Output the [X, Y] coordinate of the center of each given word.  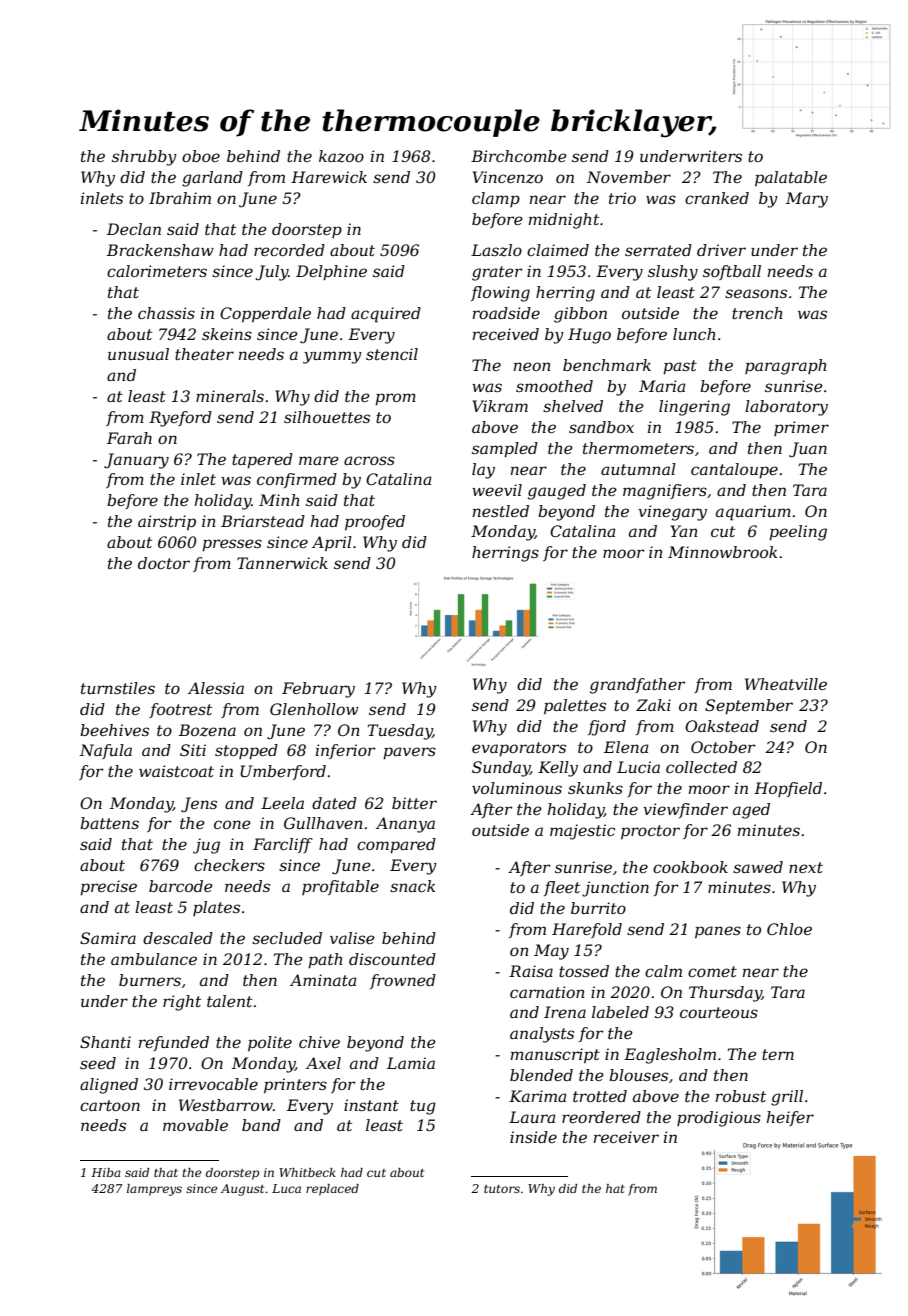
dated [334, 803]
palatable [791, 179]
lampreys [154, 1190]
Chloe [789, 929]
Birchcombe [519, 156]
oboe [201, 156]
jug [206, 846]
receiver [626, 1137]
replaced [332, 1190]
